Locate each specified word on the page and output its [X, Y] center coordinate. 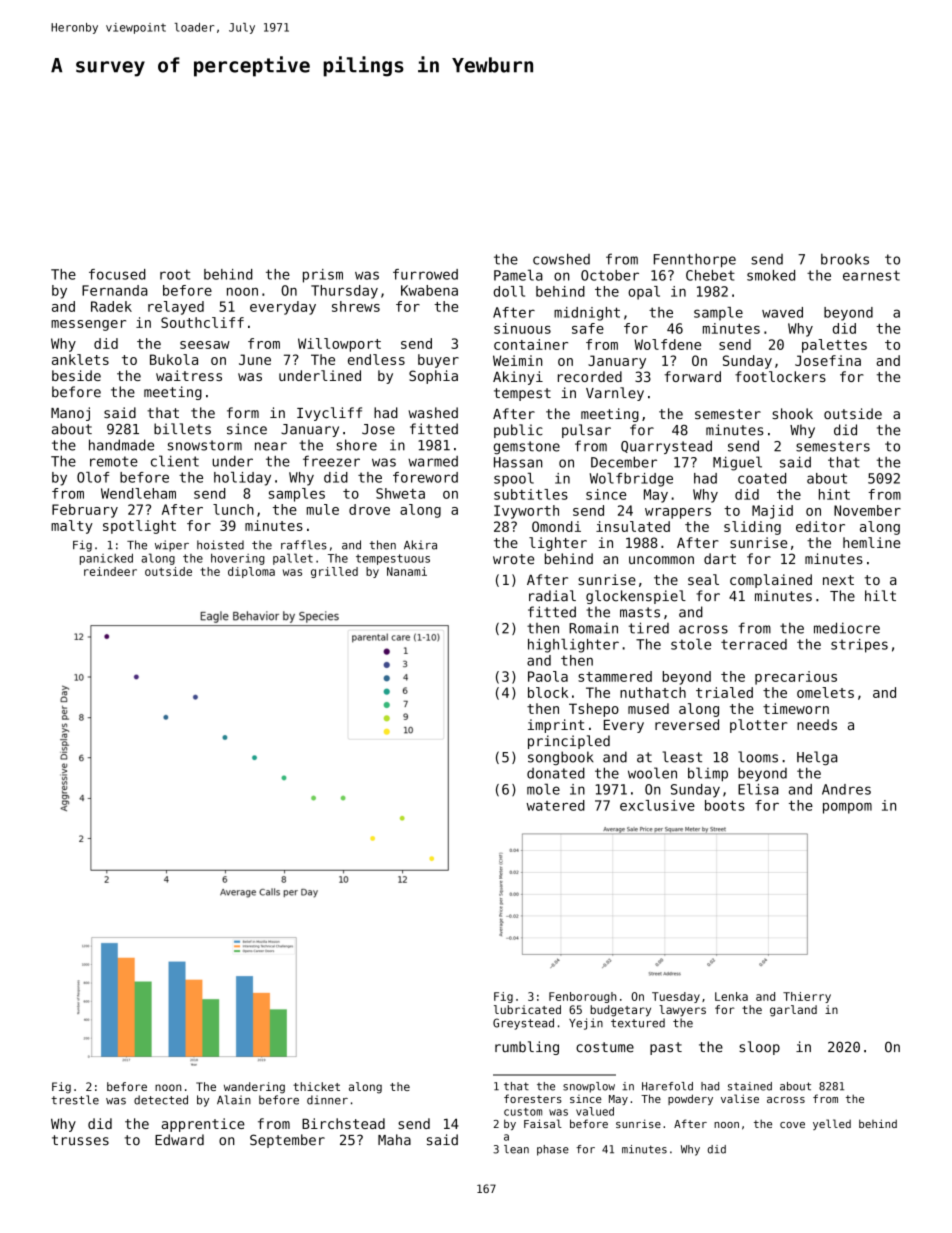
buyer [438, 361]
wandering [254, 1088]
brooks [845, 259]
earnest [871, 275]
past [666, 1048]
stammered [615, 676]
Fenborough [582, 997]
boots [725, 805]
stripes [859, 646]
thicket [316, 1086]
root [175, 274]
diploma [251, 572]
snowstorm [205, 445]
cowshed [561, 259]
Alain [234, 1100]
